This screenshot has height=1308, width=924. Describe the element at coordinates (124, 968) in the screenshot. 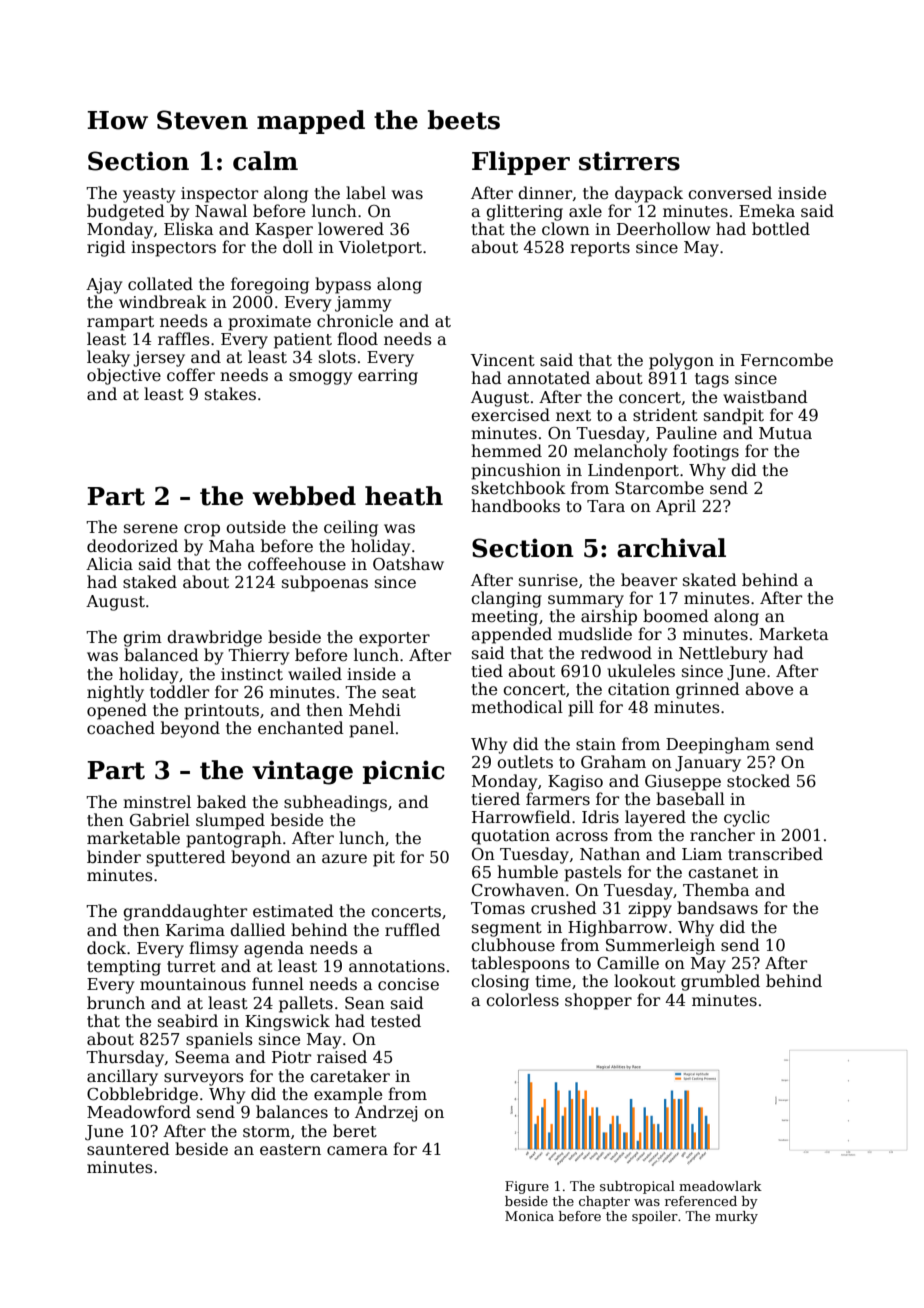

I see `tempting` at that location.
